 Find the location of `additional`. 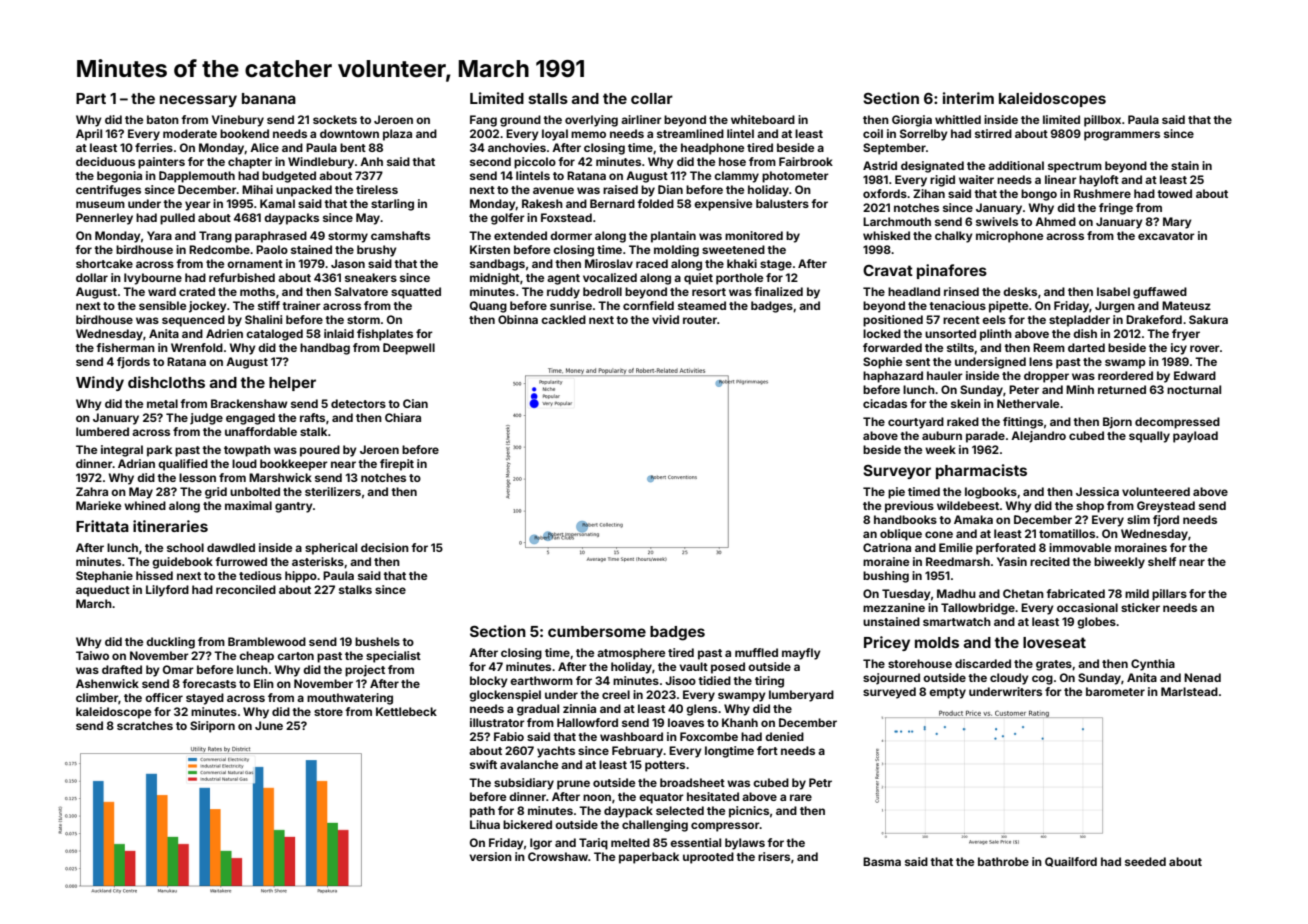

additional is located at coordinates (1016, 165).
